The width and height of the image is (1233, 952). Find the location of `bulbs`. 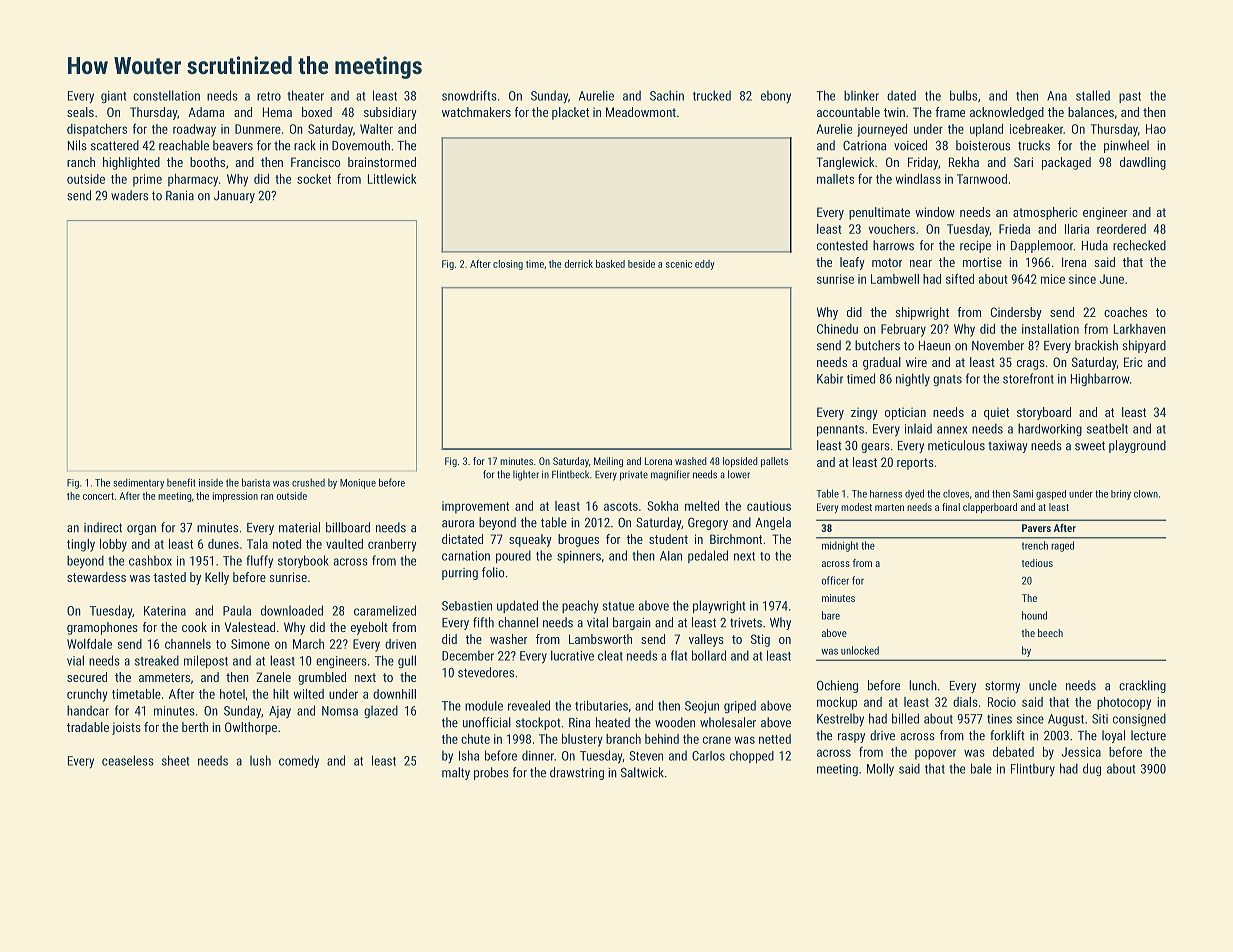

bulbs is located at coordinates (963, 95).
